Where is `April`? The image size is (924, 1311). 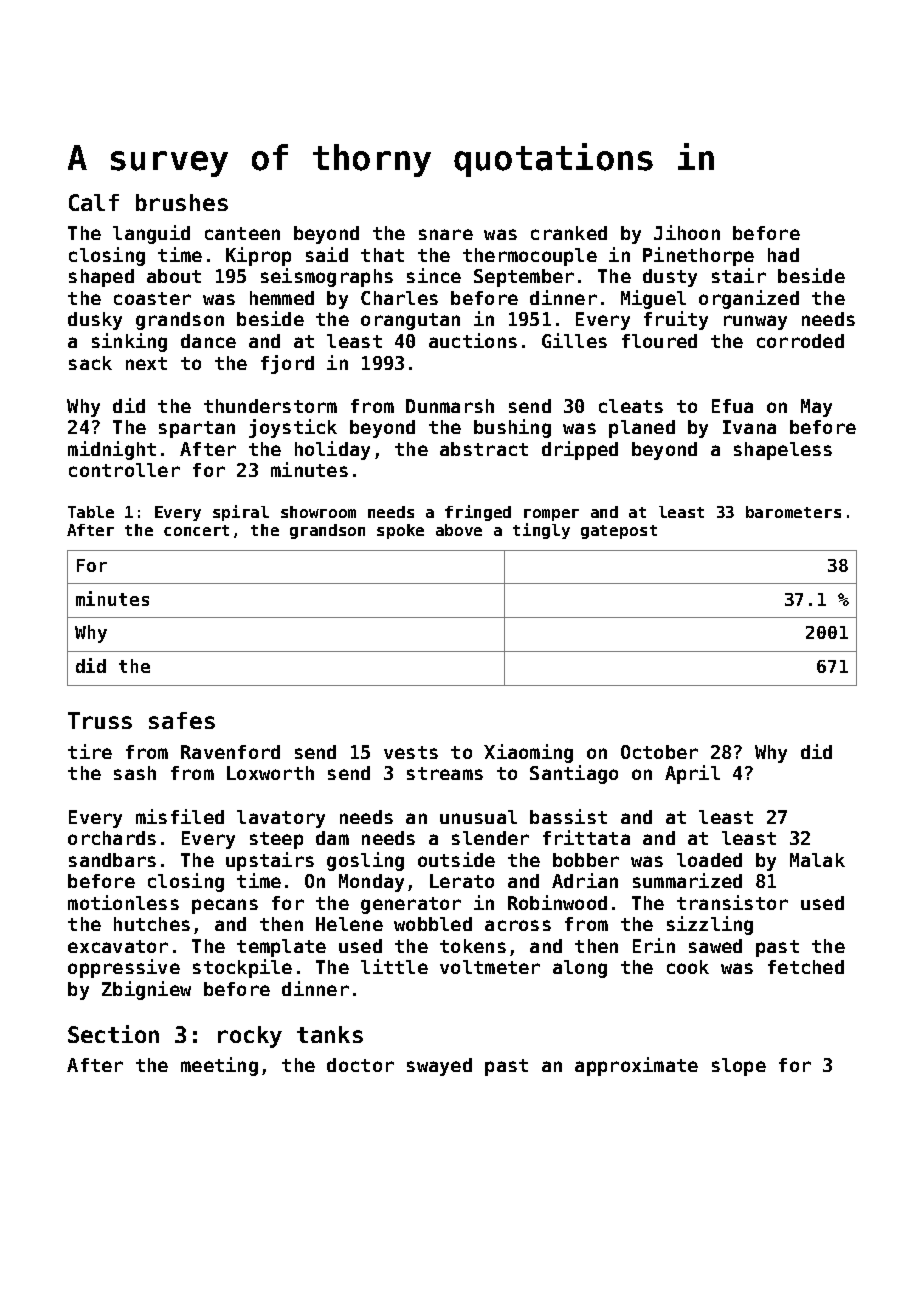 April is located at coordinates (692, 774).
